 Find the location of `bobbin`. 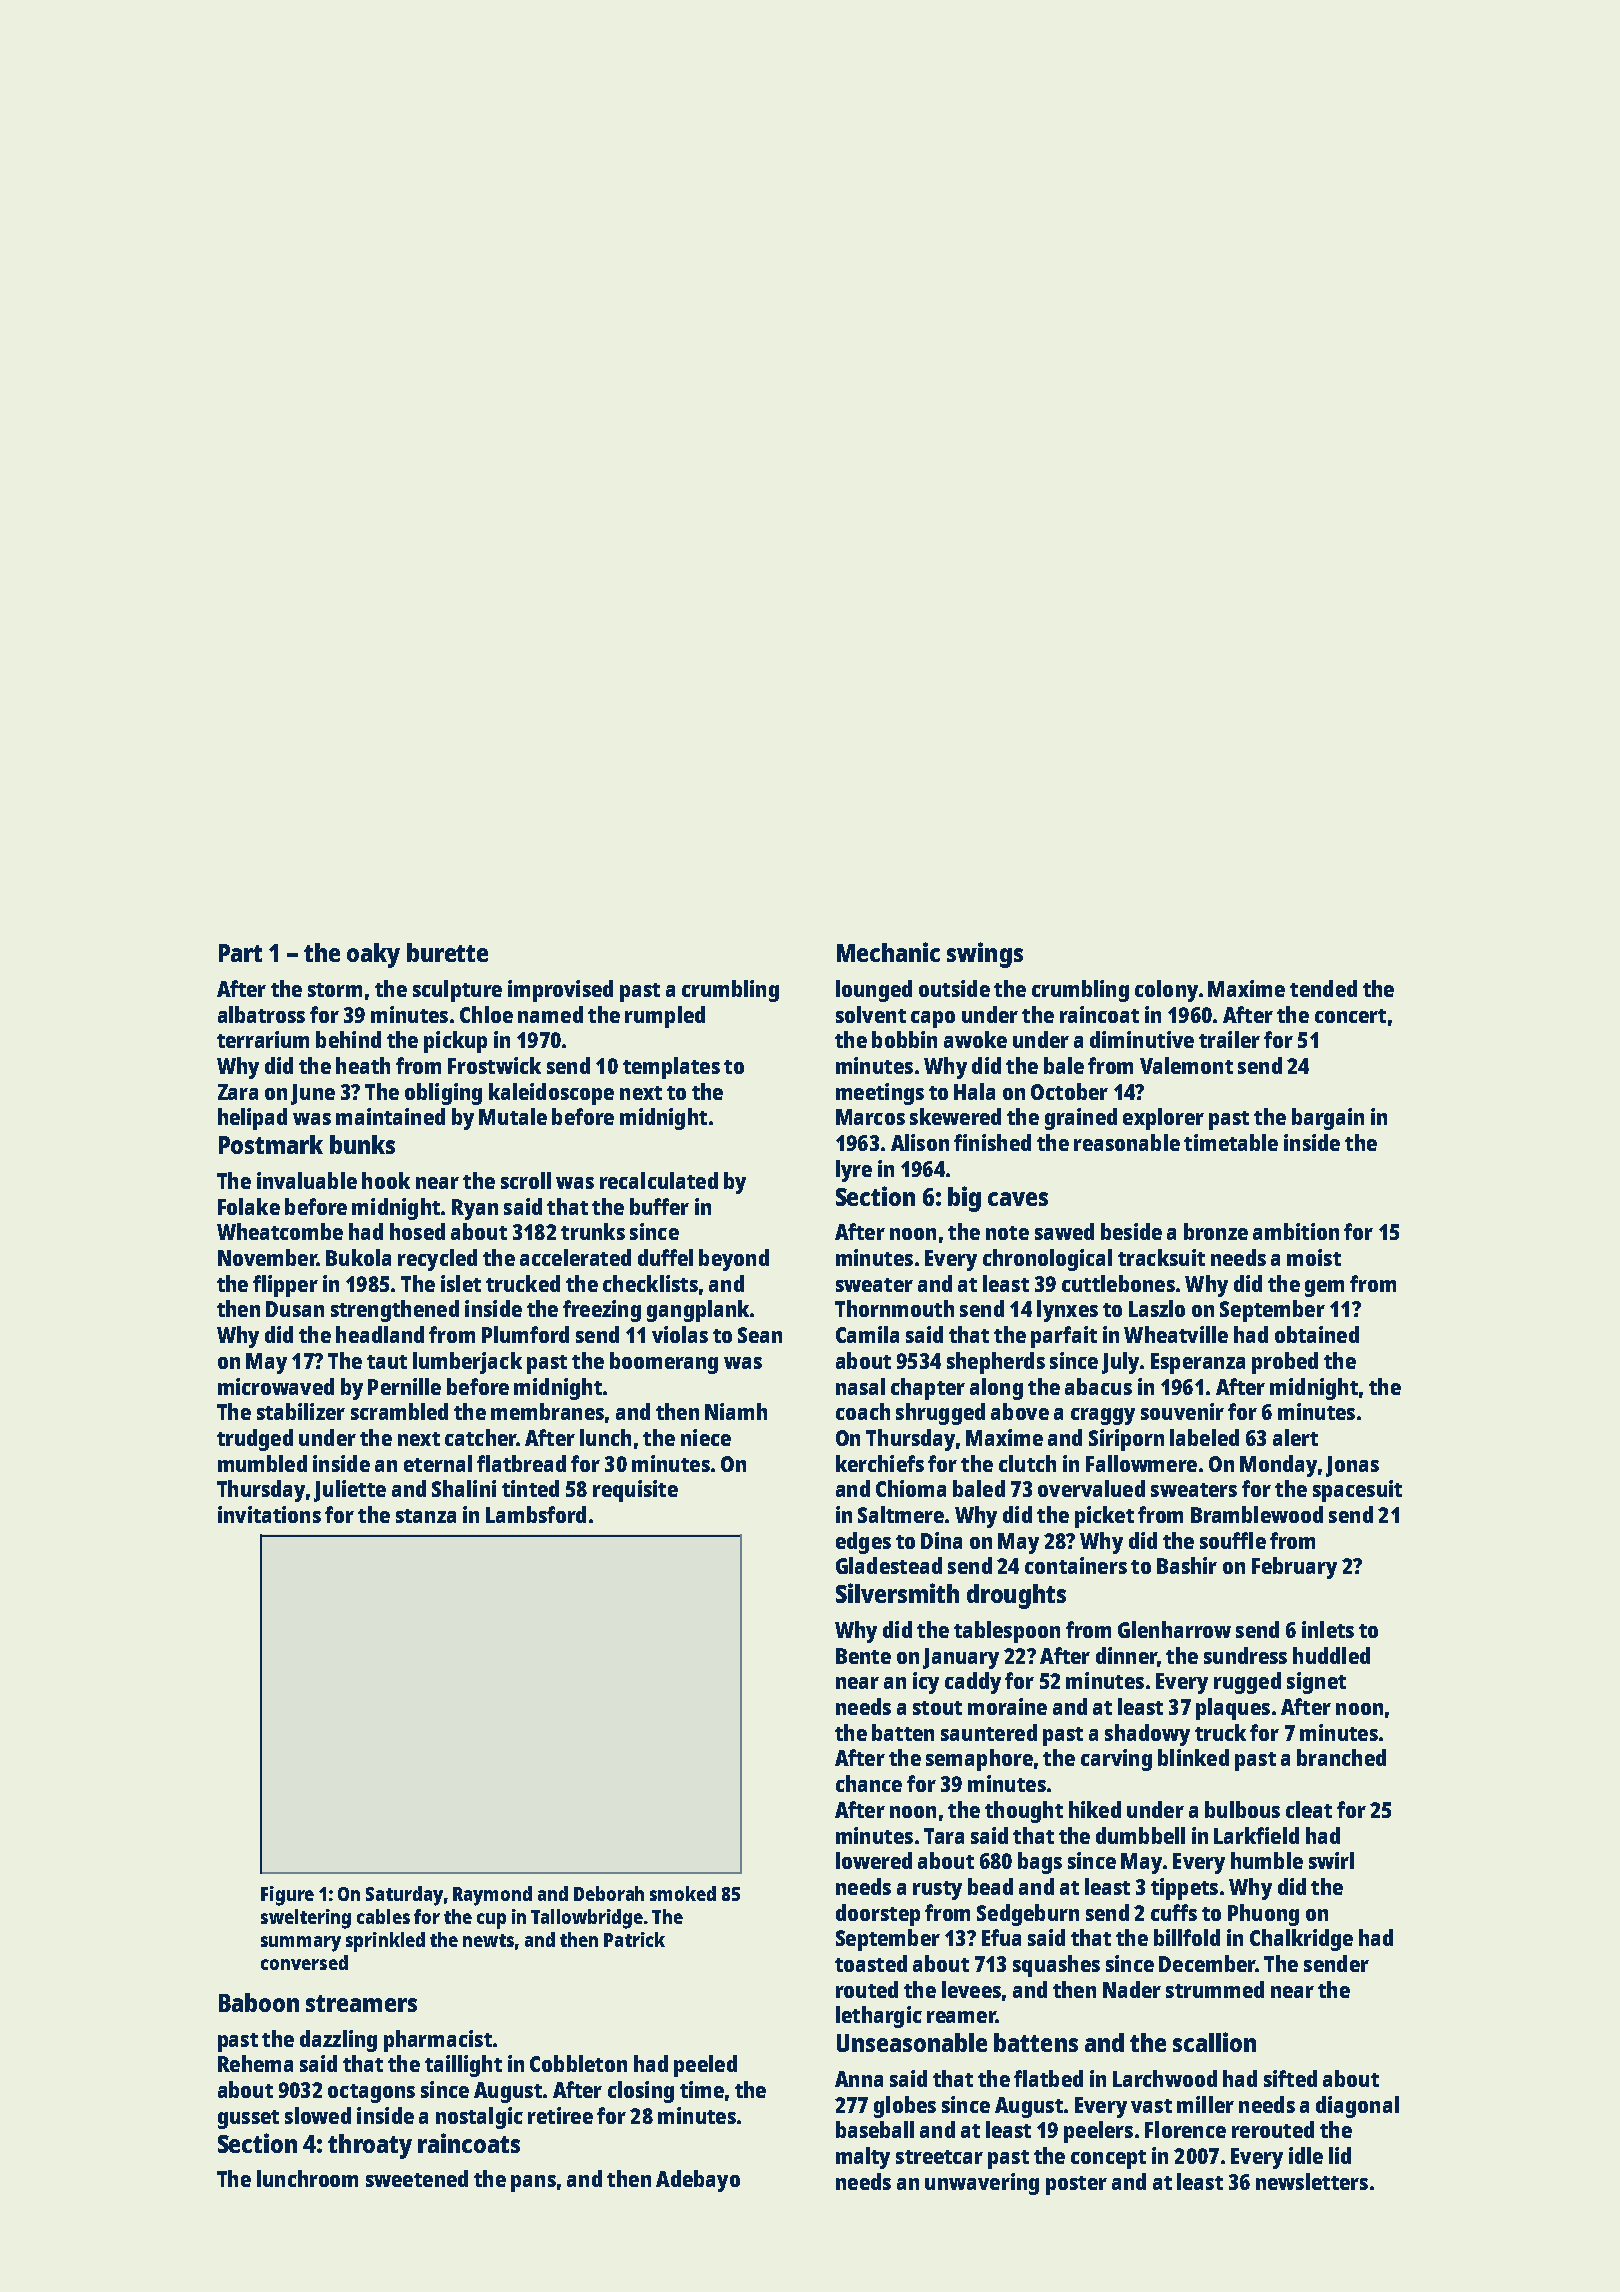

bobbin is located at coordinates (904, 1039).
